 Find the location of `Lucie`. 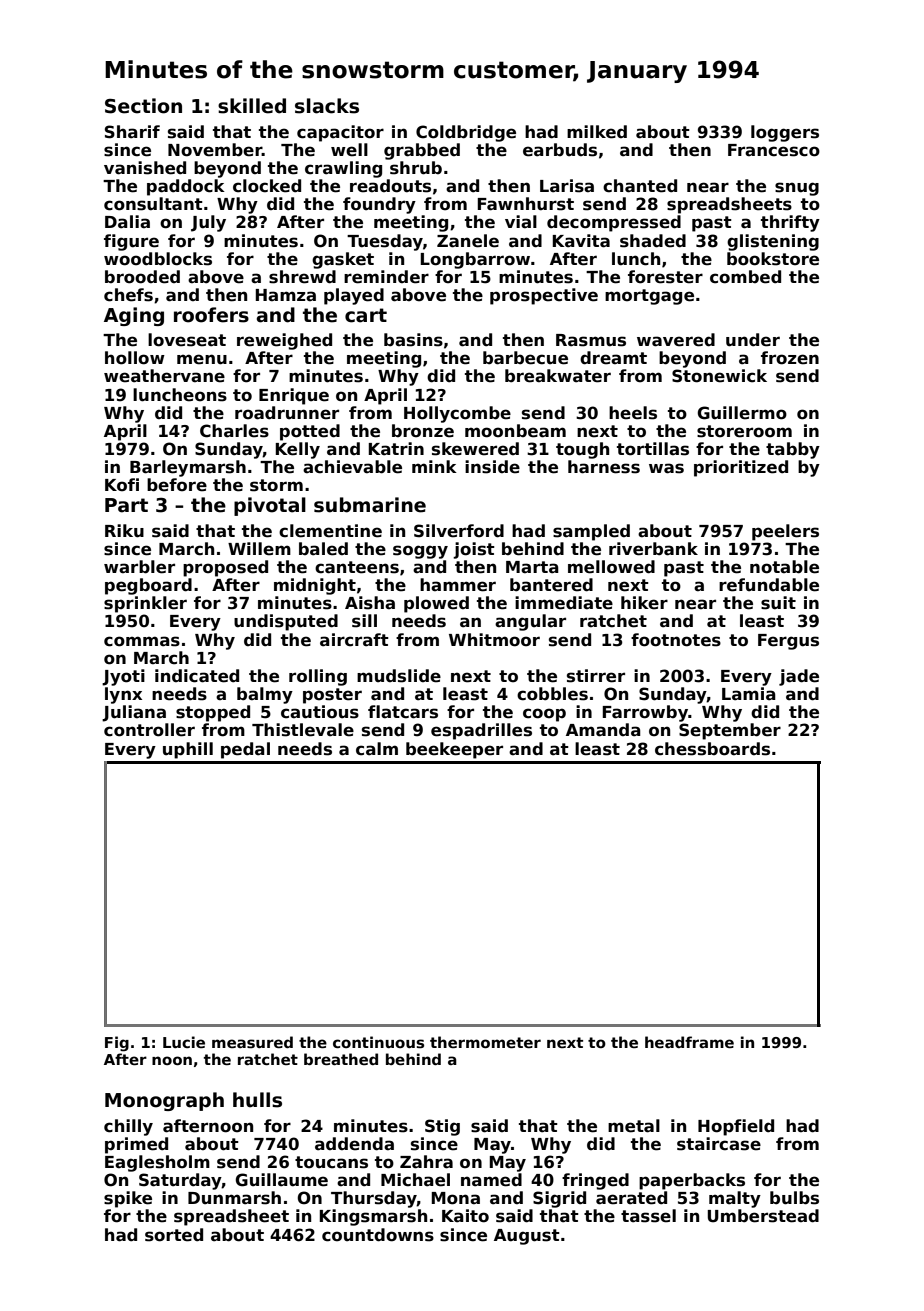

Lucie is located at coordinates (184, 1042).
